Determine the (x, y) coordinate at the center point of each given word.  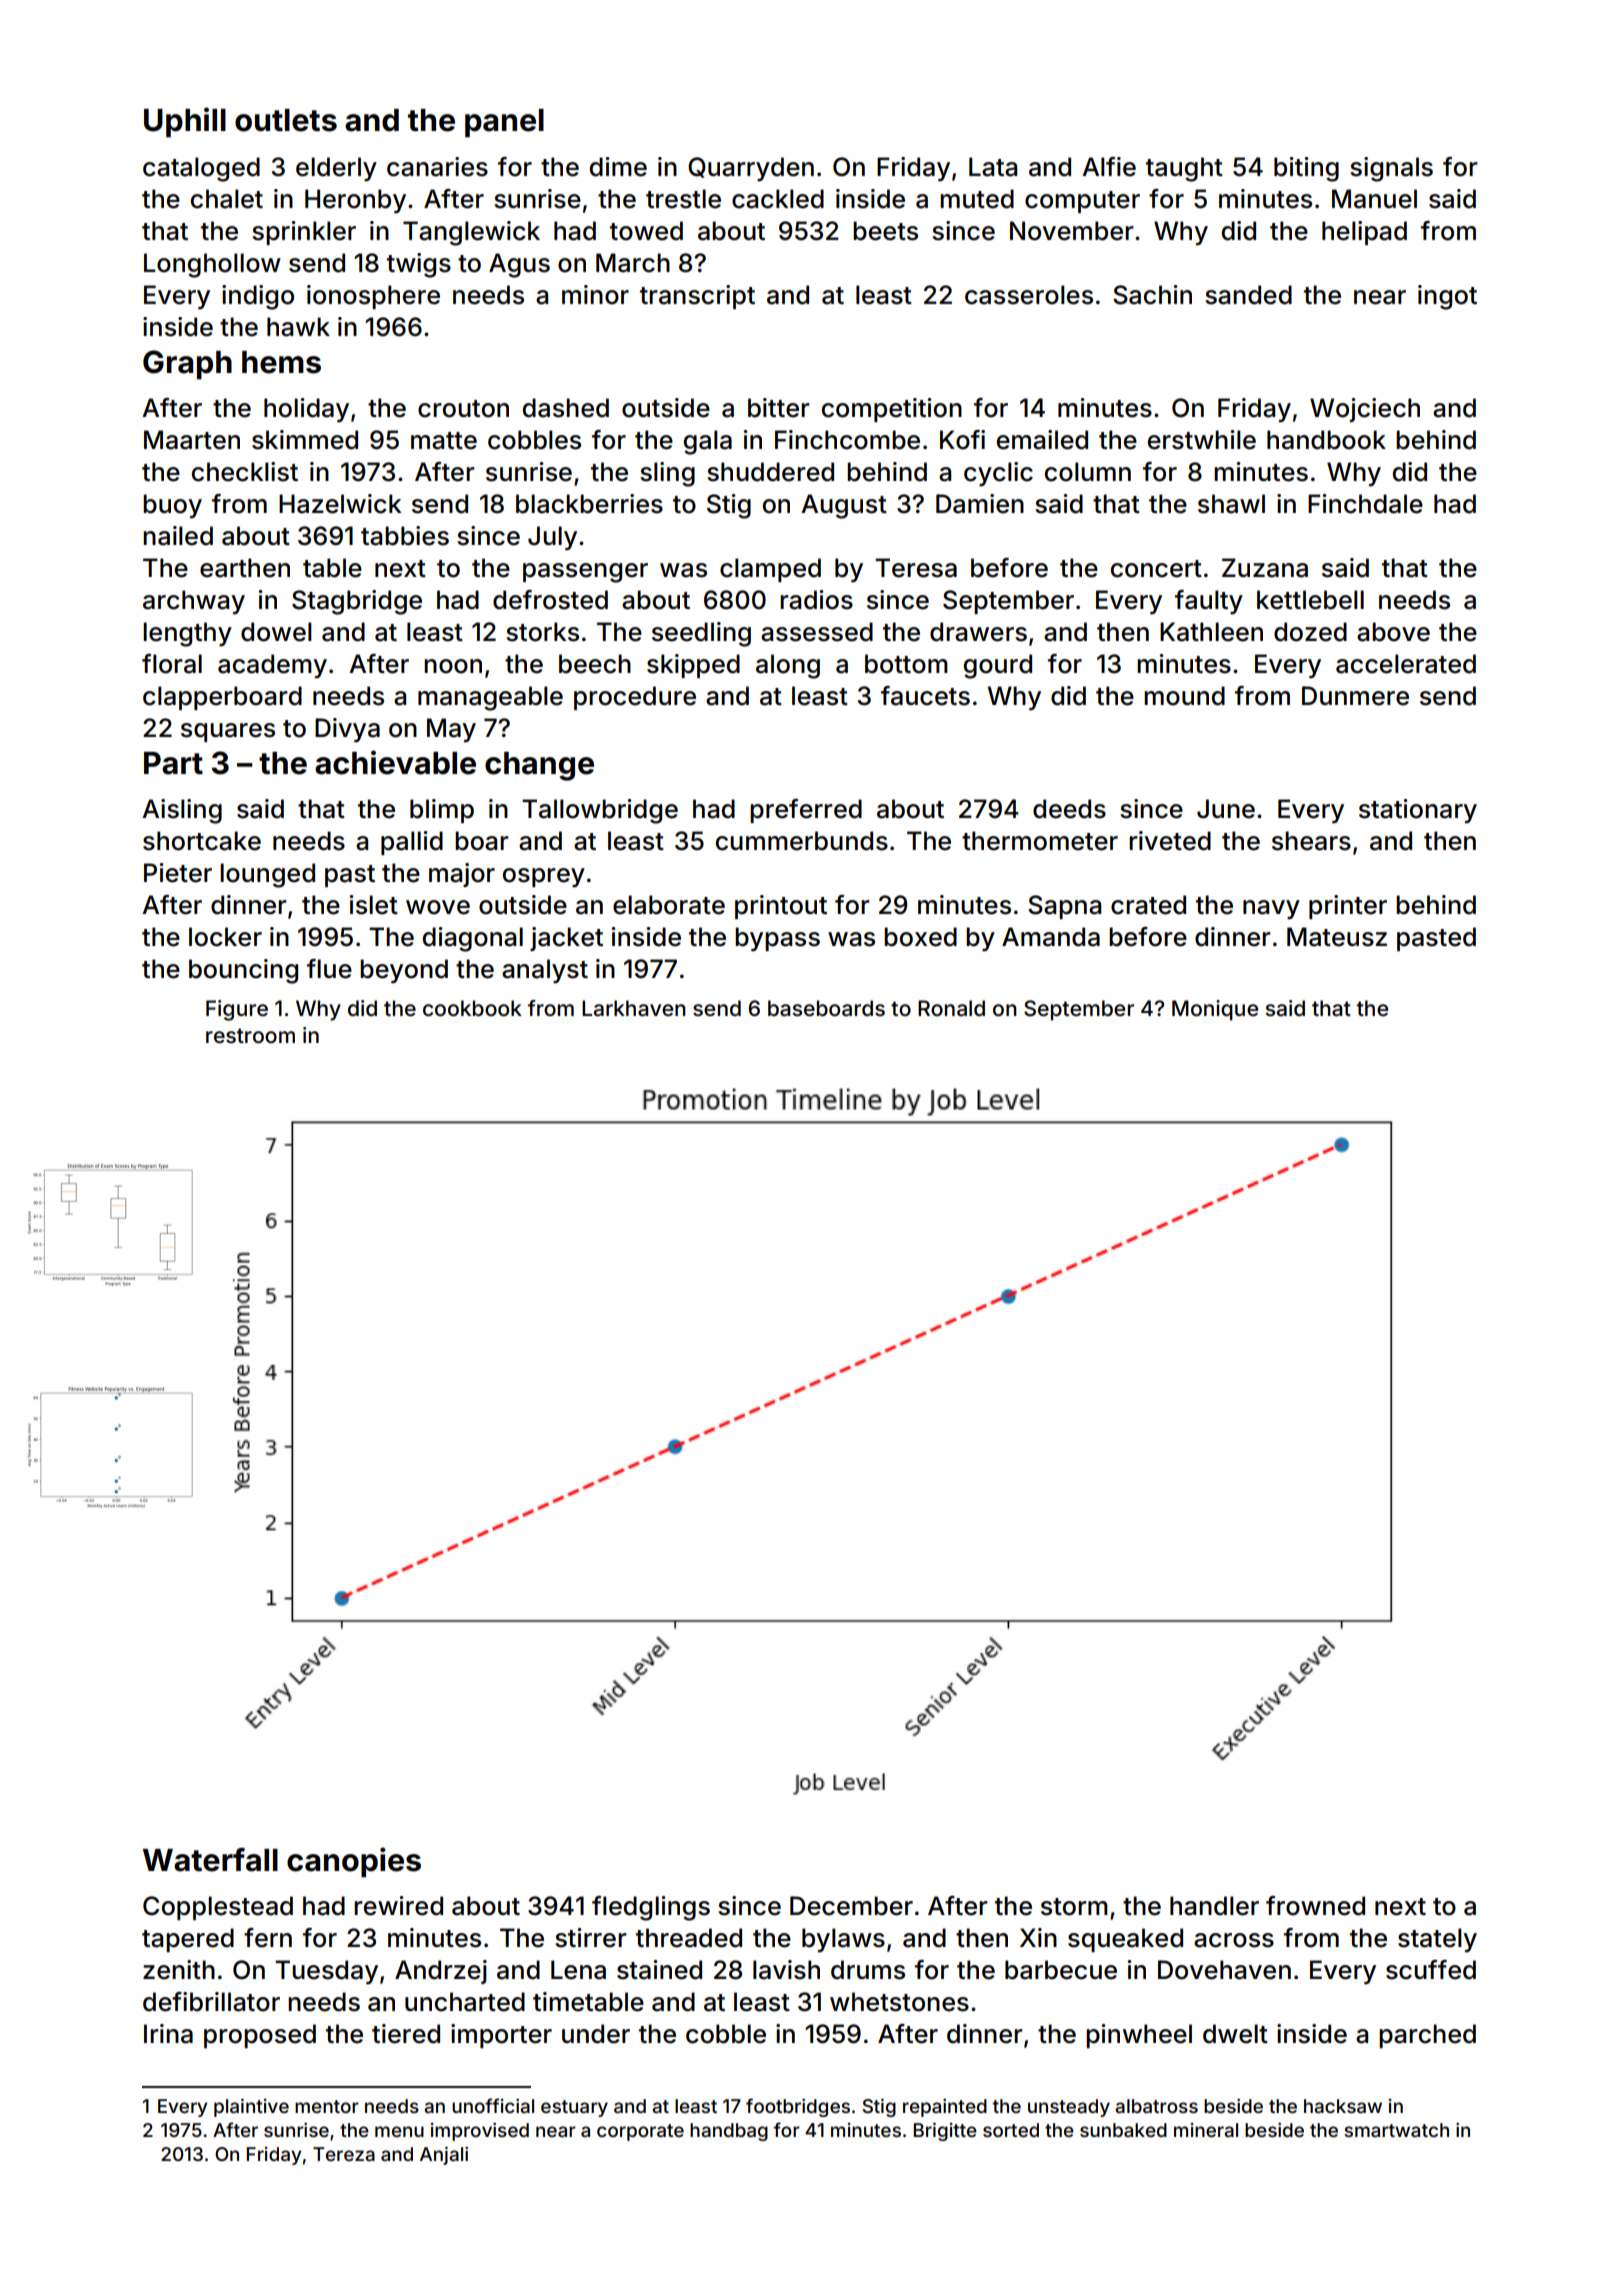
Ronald (951, 1008)
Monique (1215, 1010)
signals (1391, 169)
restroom (250, 1035)
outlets (286, 120)
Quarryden (751, 169)
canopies (354, 1862)
